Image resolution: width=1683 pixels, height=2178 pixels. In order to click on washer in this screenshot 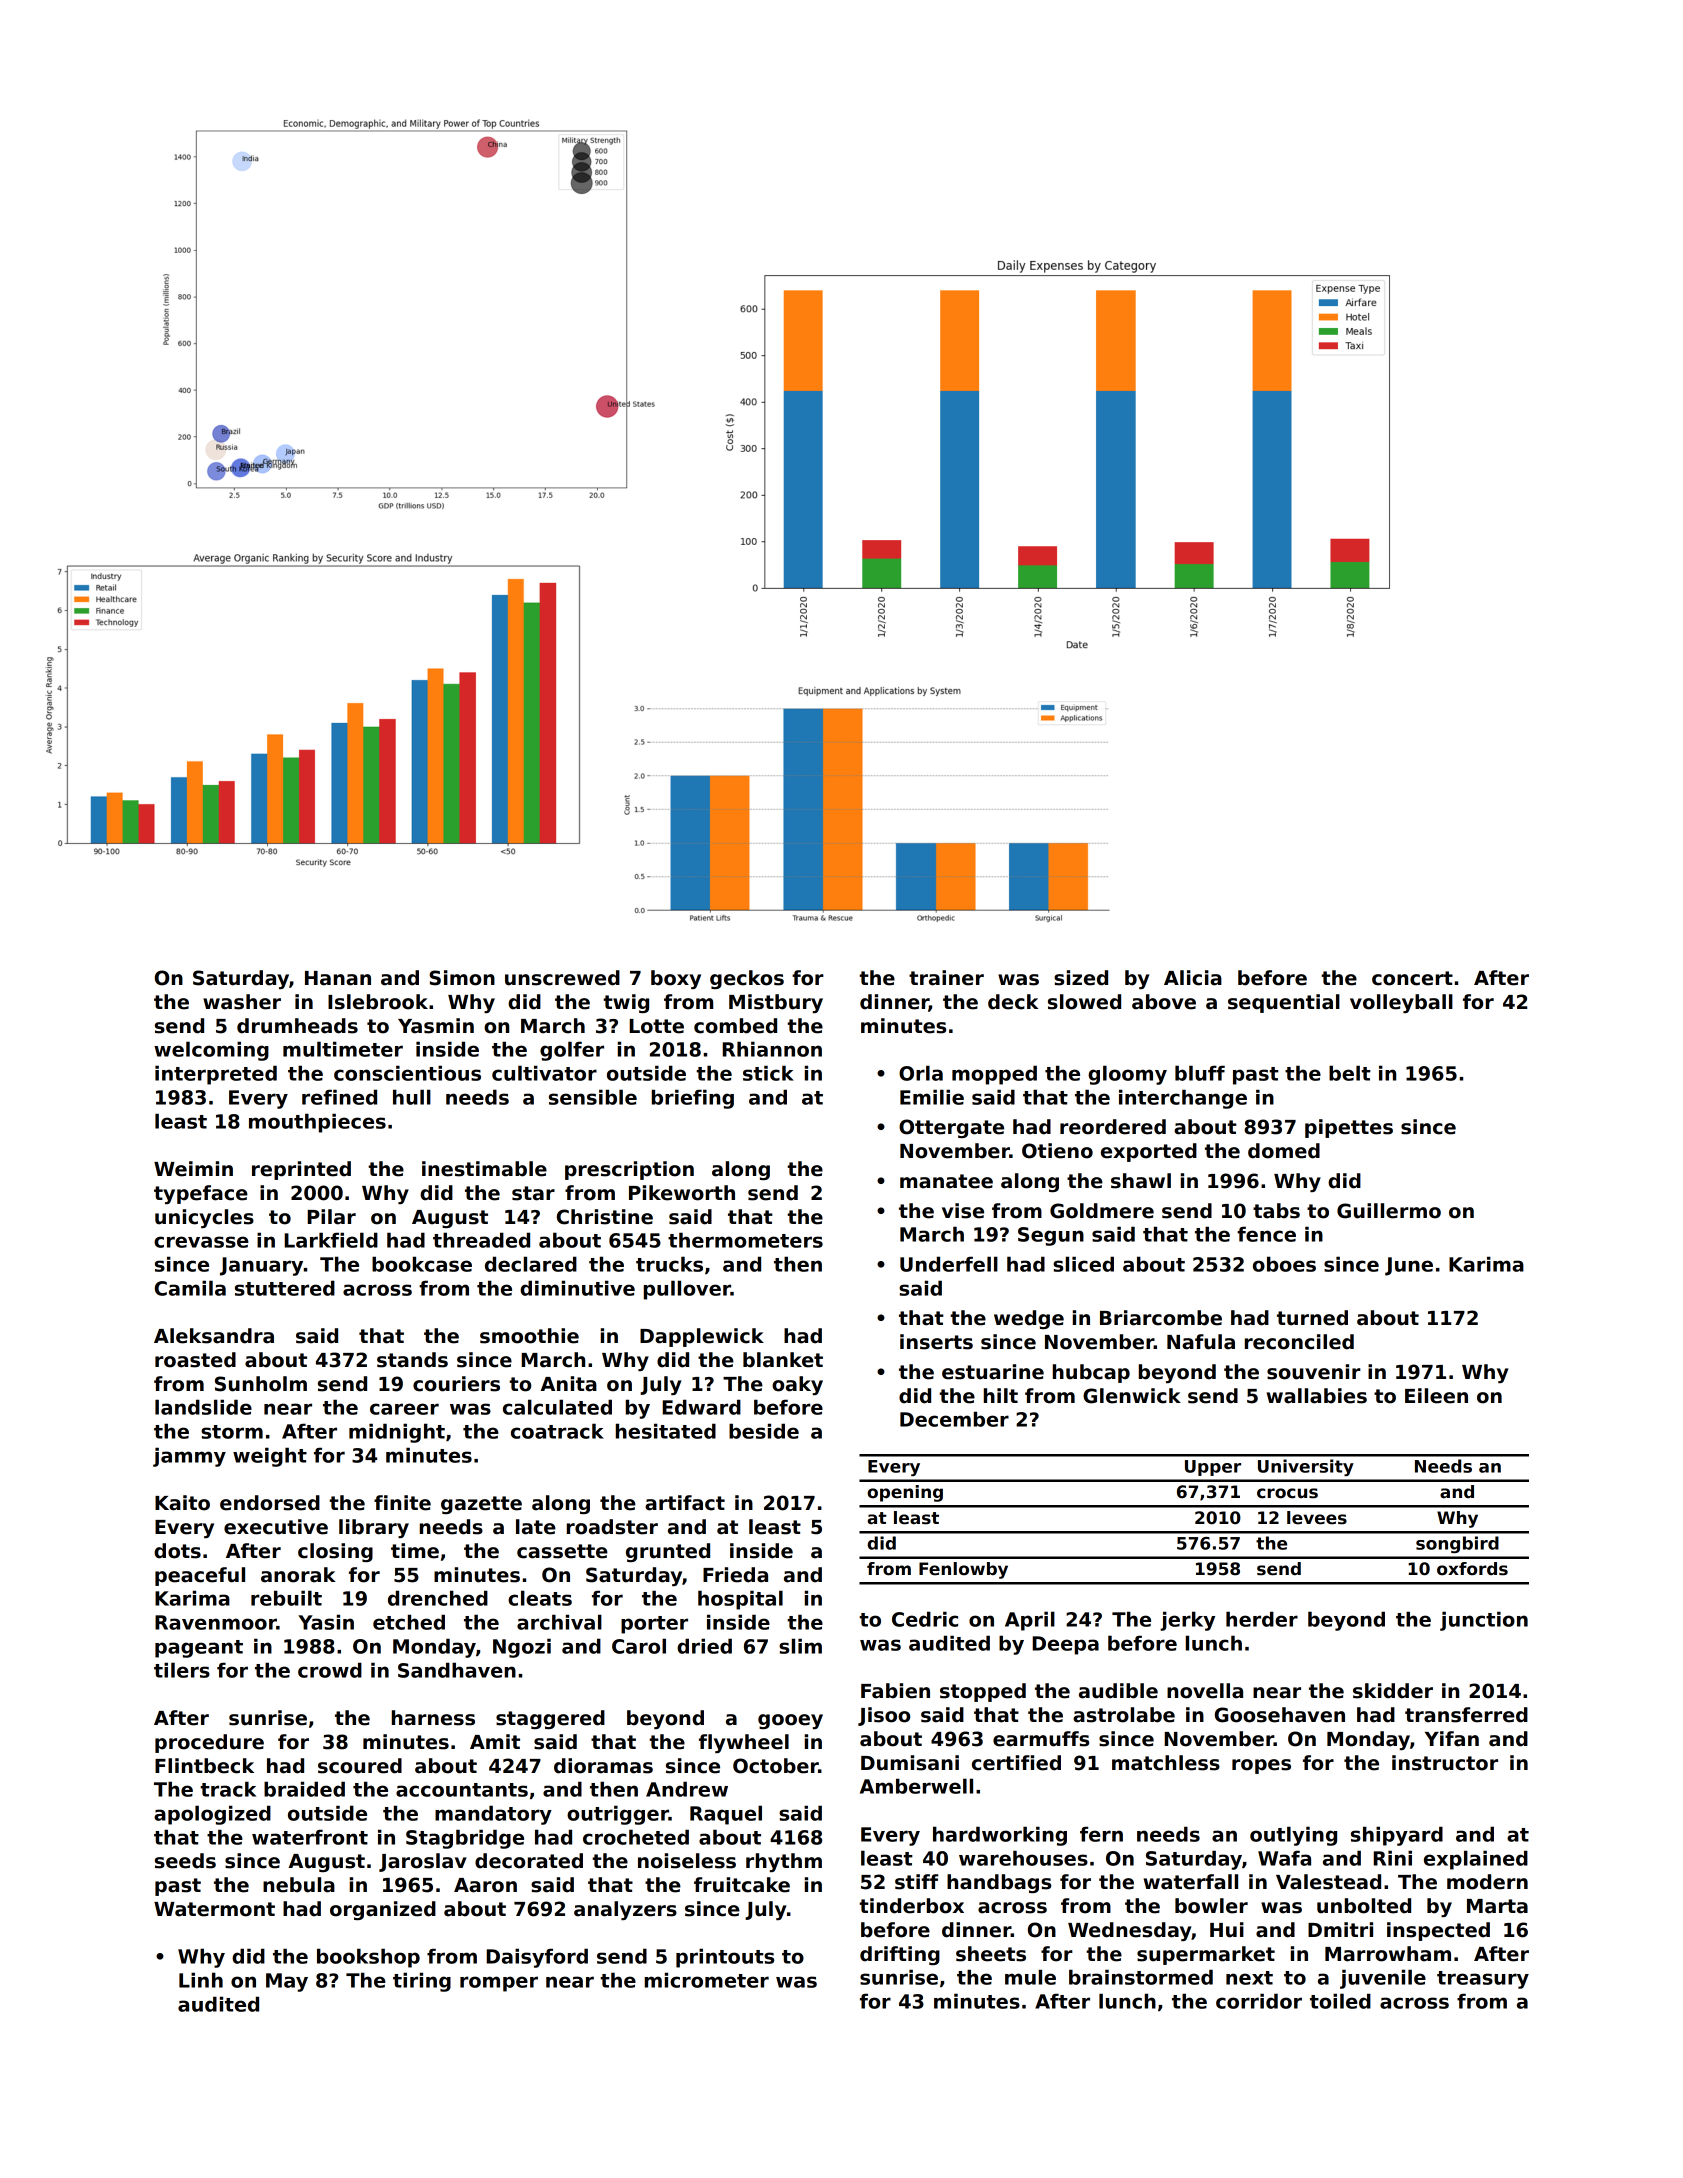, I will do `click(242, 1002)`.
